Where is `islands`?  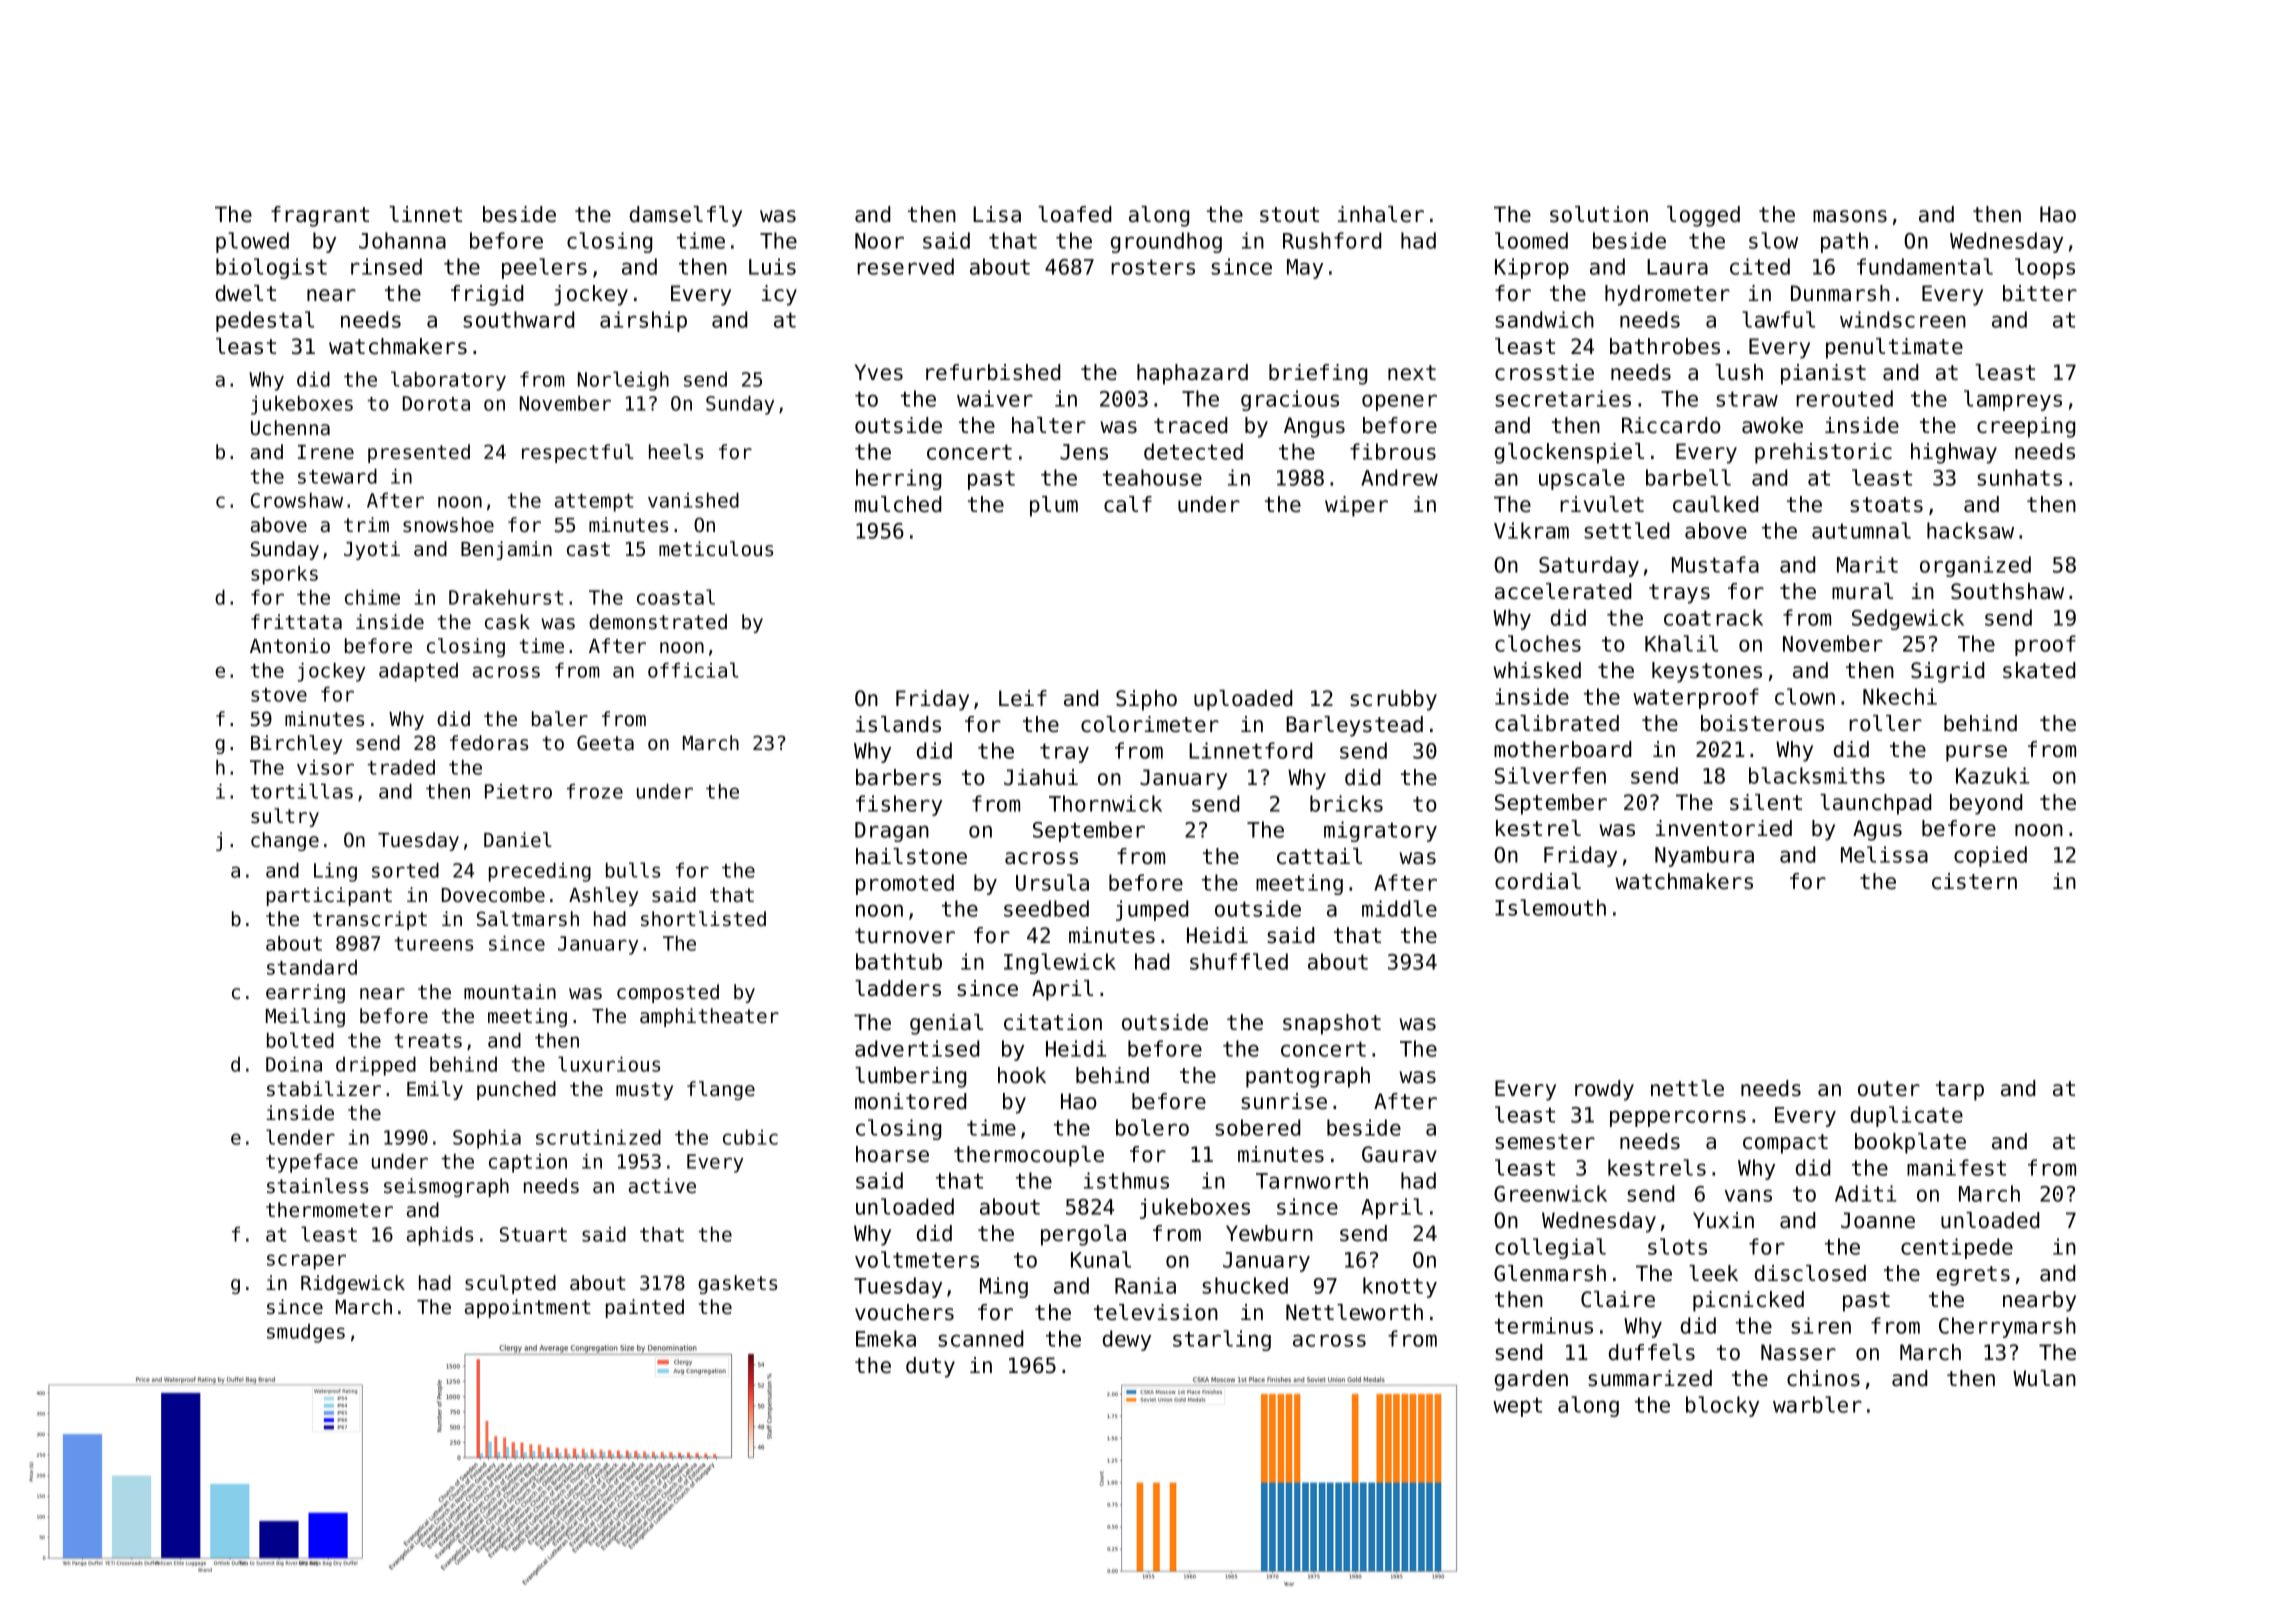 islands is located at coordinates (898, 724).
